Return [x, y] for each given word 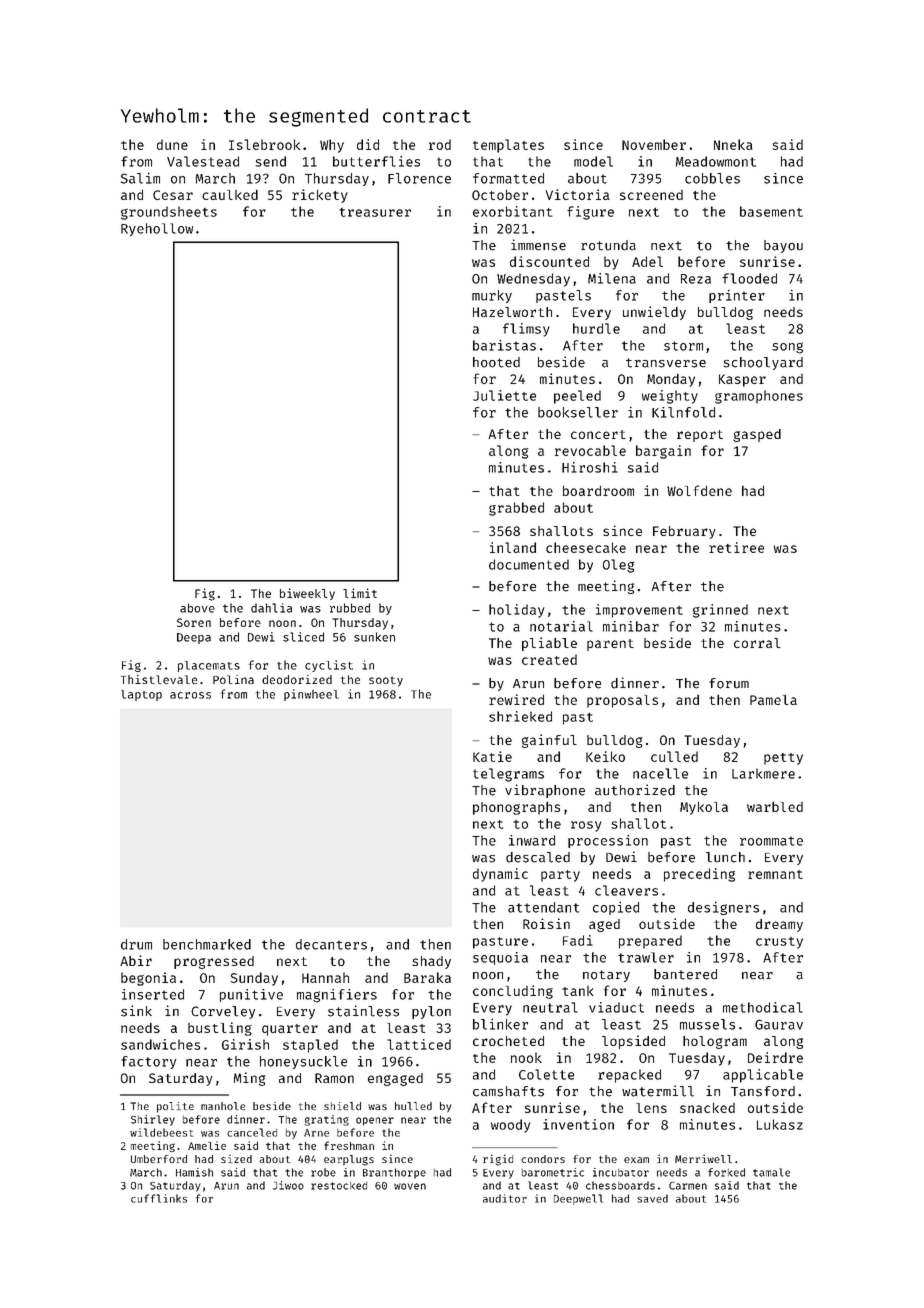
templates [508, 146]
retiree [736, 547]
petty [783, 759]
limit [360, 593]
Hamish [194, 1172]
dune [172, 144]
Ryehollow [157, 229]
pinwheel [311, 695]
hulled [413, 1106]
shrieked [520, 716]
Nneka [733, 144]
